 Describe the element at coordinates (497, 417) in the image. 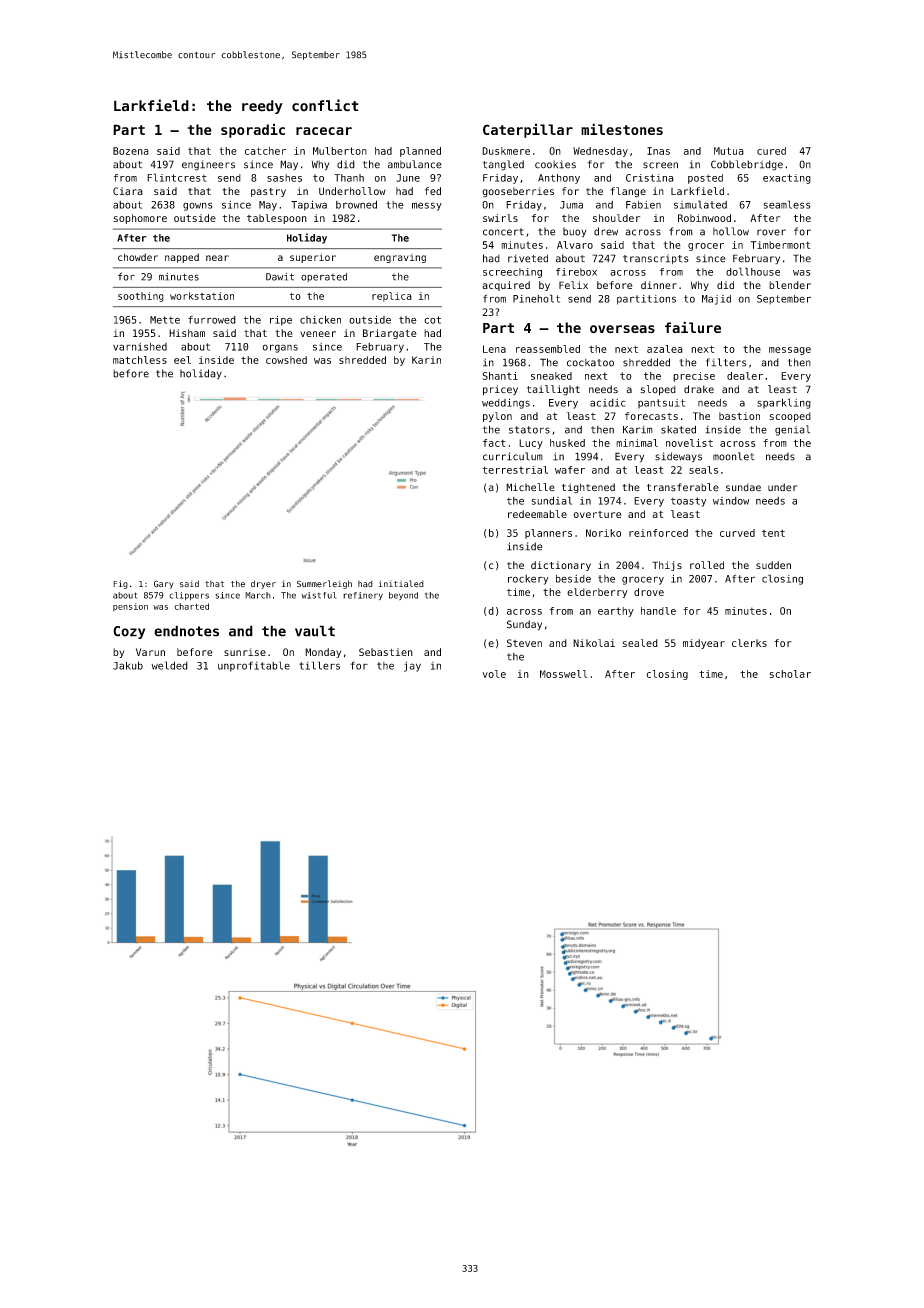

I see `pylon` at that location.
